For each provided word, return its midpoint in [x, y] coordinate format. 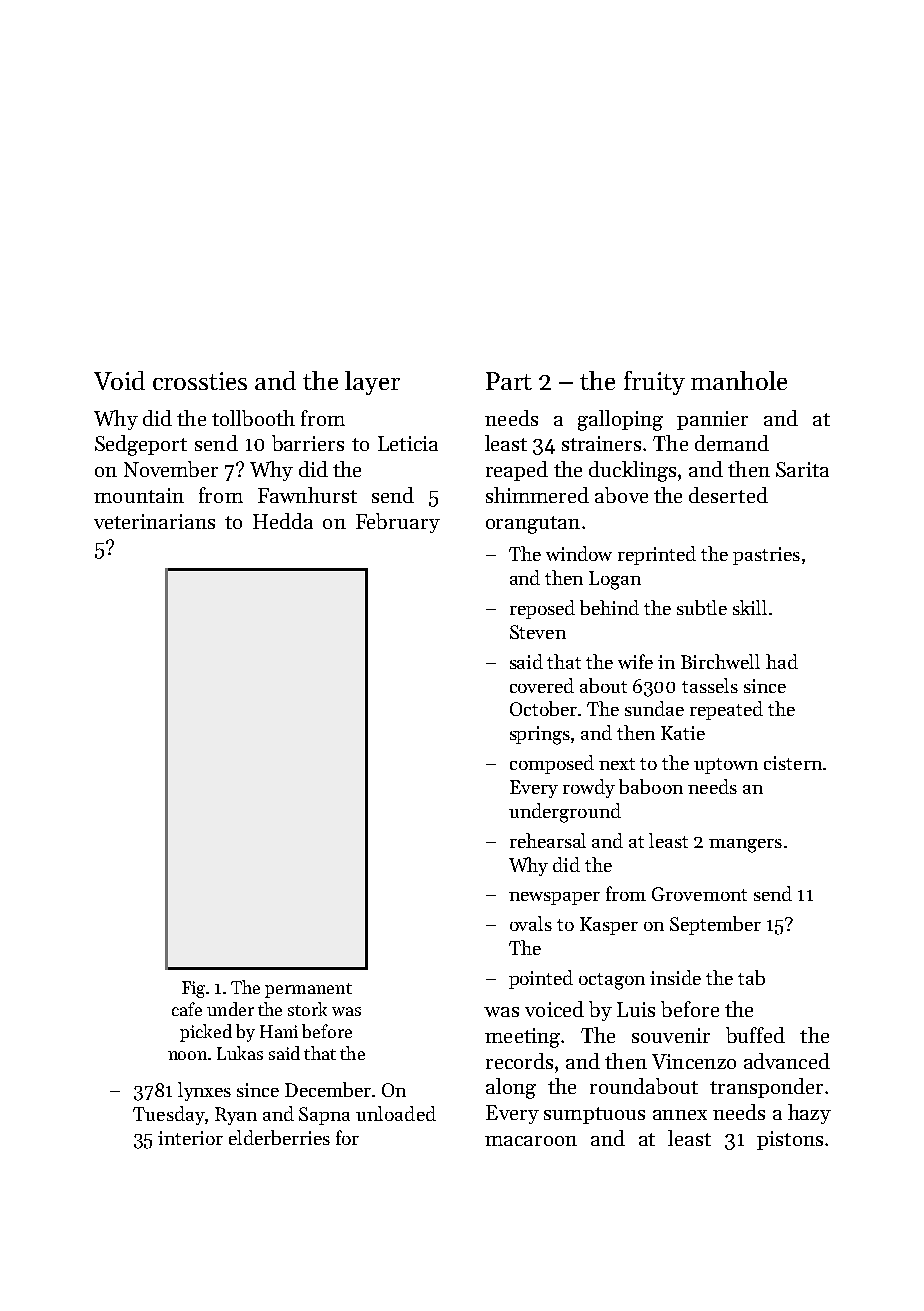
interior [190, 1138]
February [398, 523]
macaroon [531, 1141]
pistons [790, 1140]
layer [372, 383]
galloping [620, 420]
